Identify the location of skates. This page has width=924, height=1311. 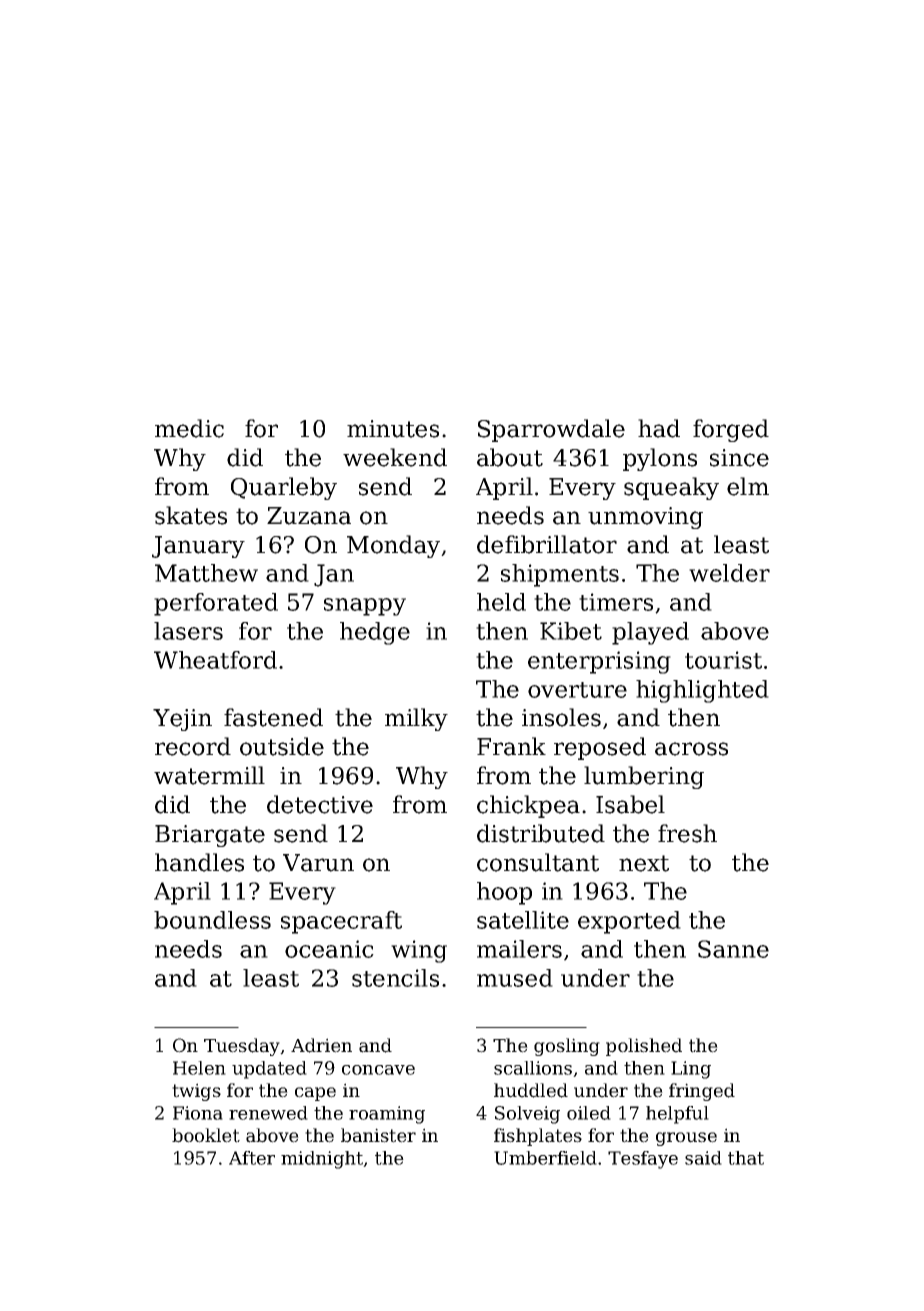
(191, 515).
